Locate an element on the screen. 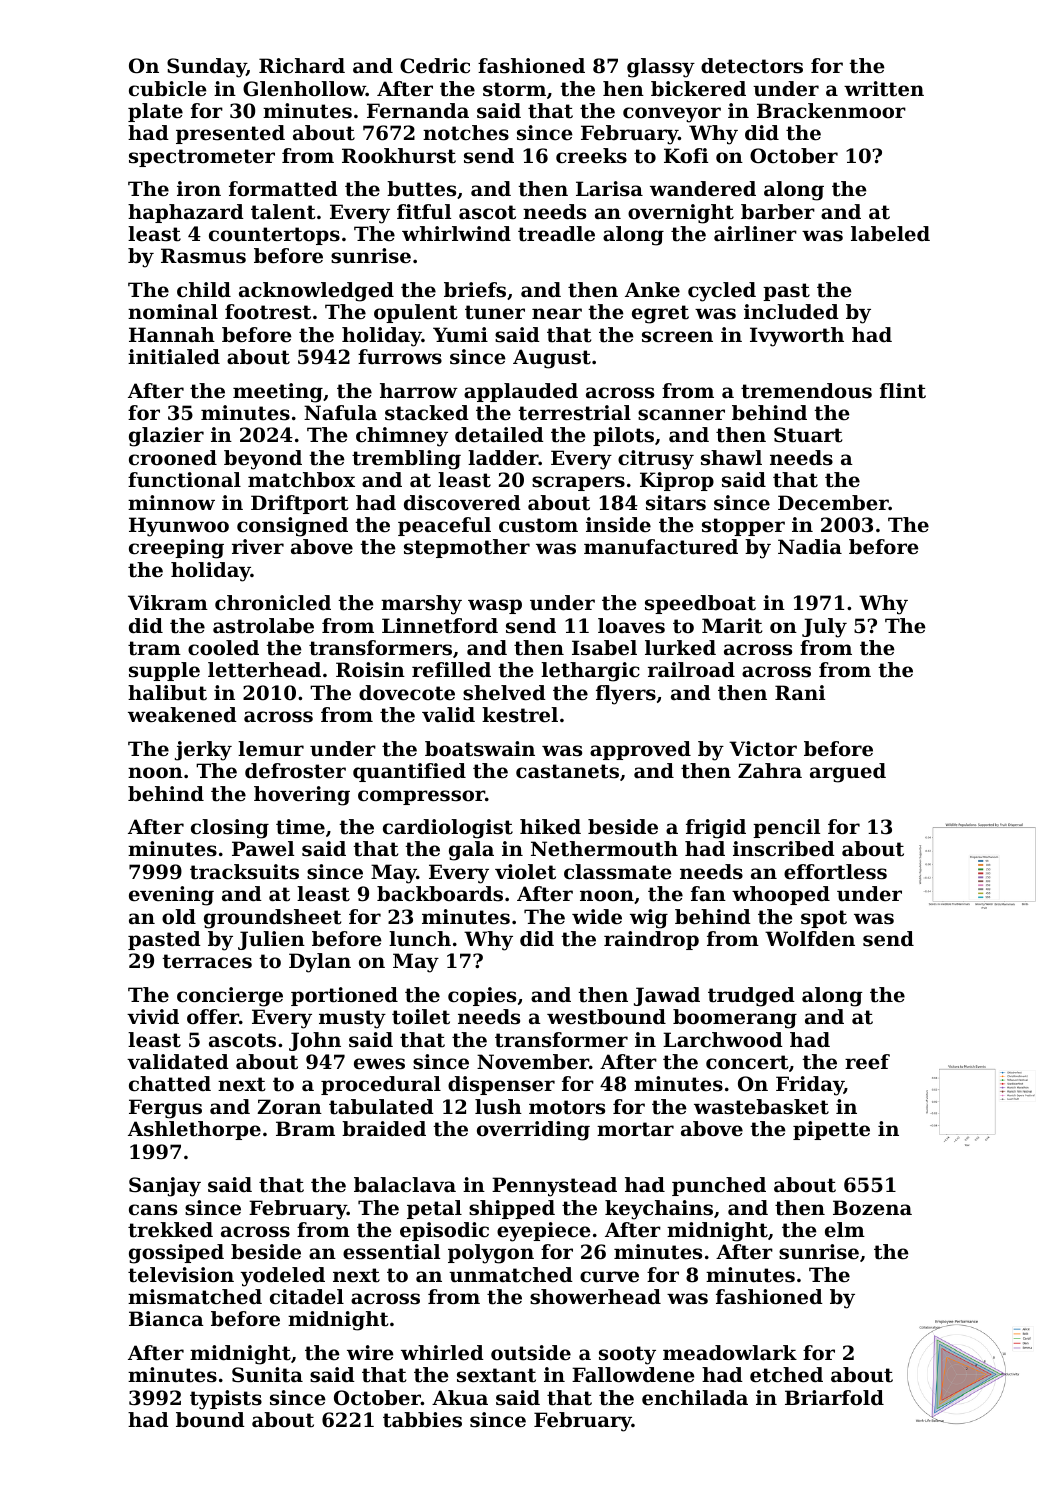  Fallowdene is located at coordinates (633, 1375).
